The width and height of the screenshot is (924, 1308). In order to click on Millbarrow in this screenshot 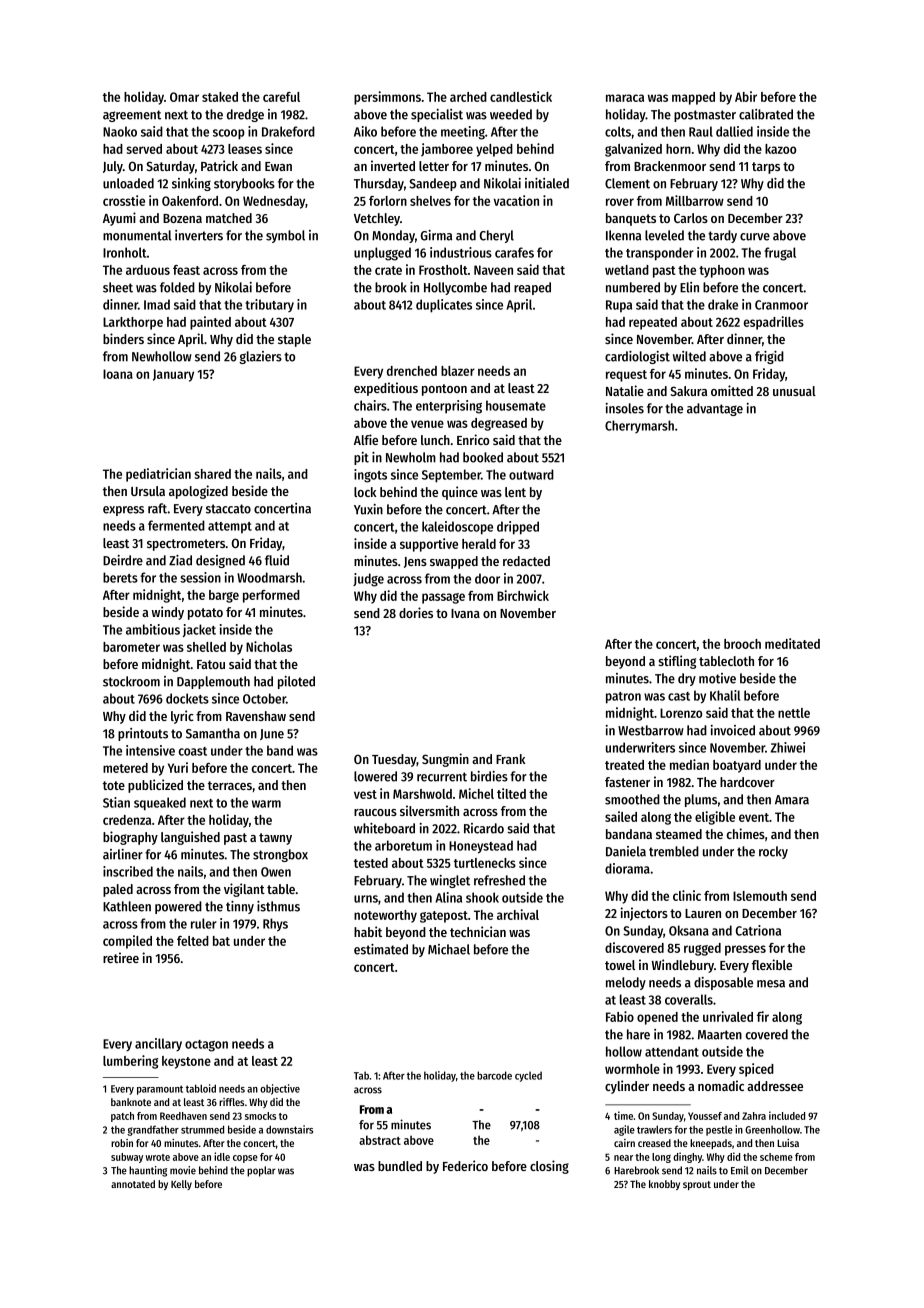, I will do `click(695, 200)`.
